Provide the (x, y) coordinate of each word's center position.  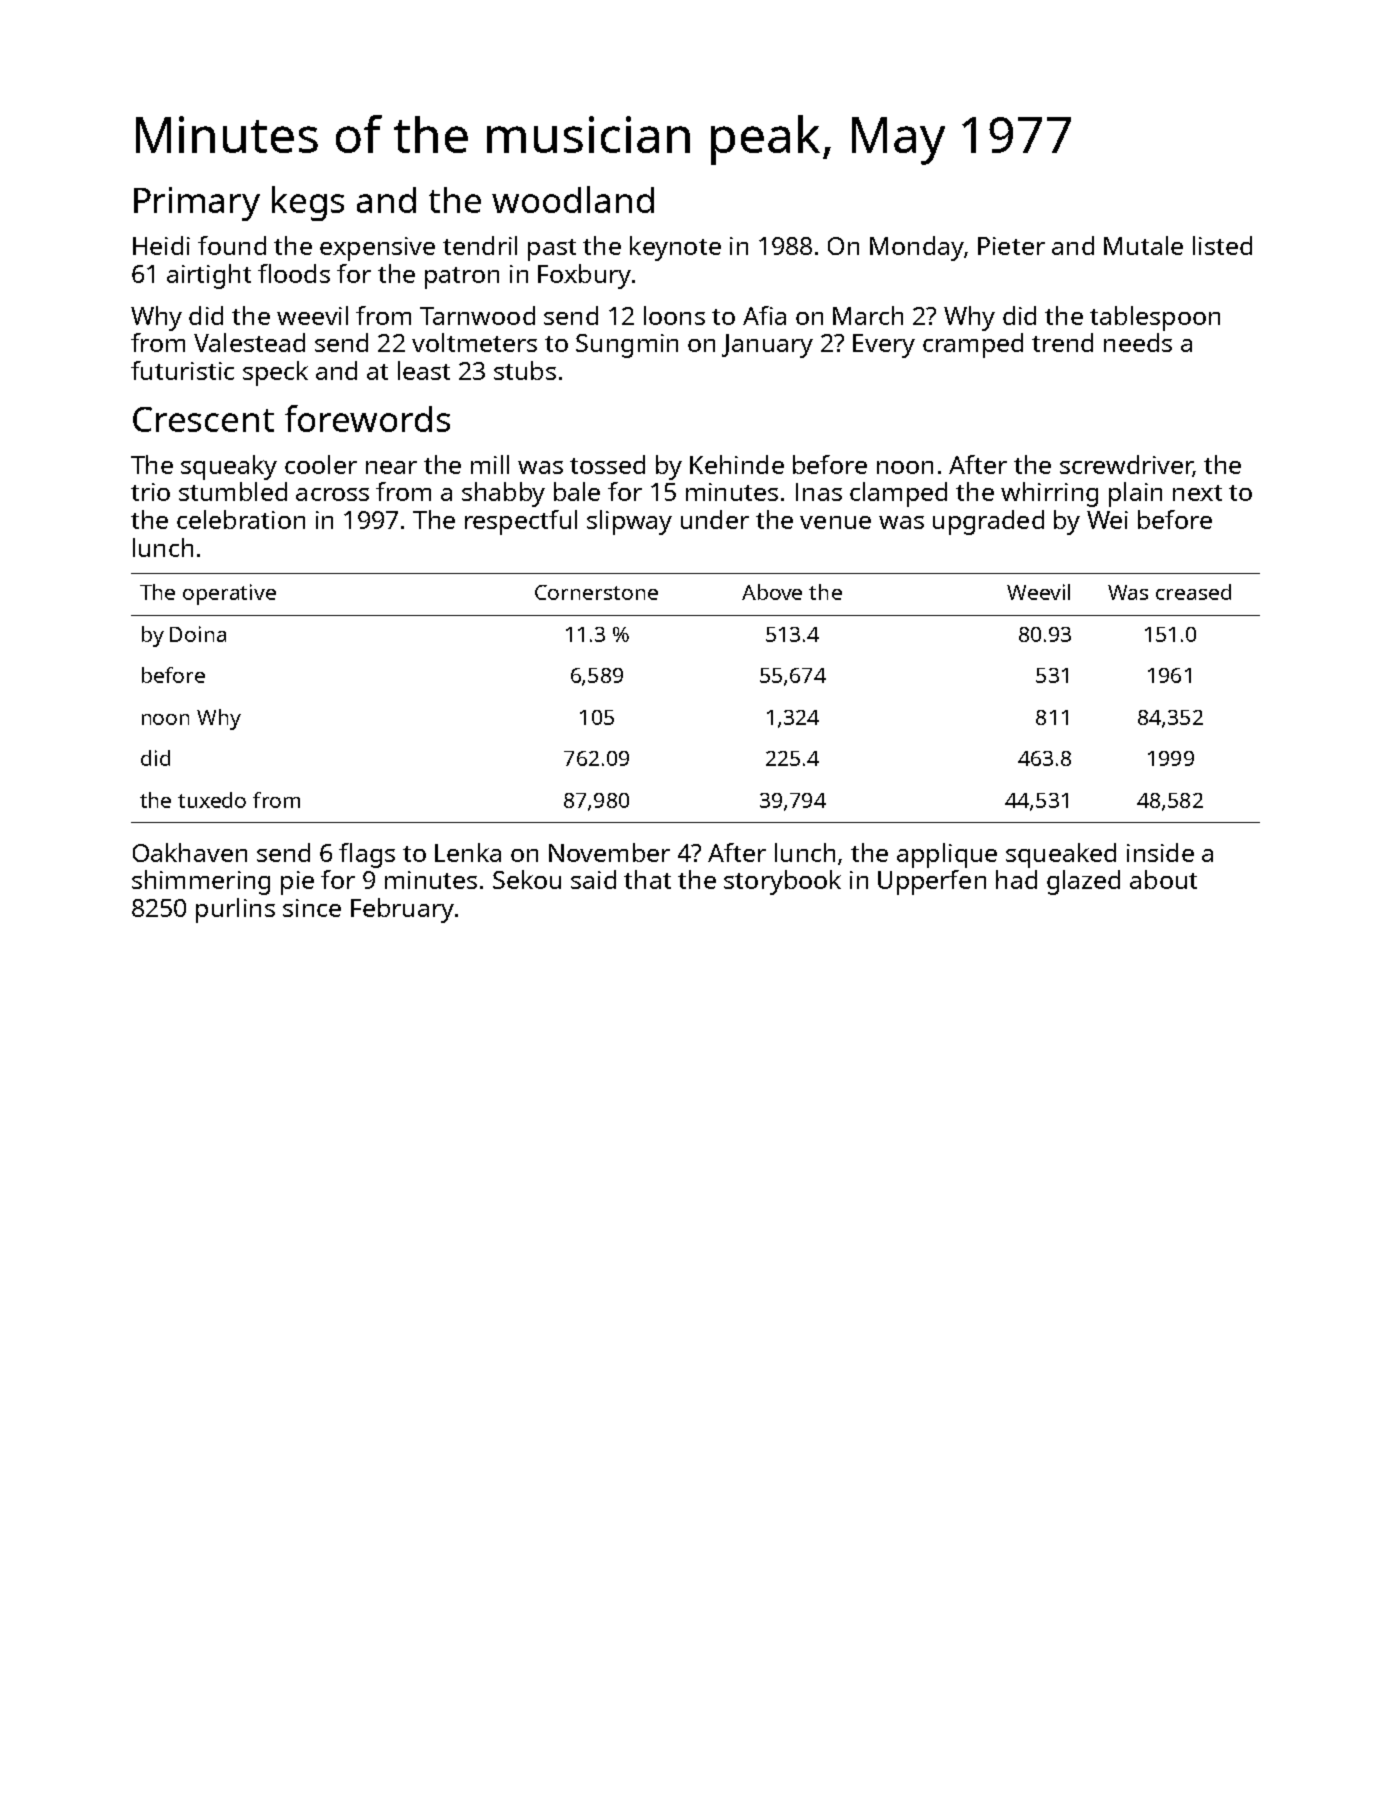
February (402, 910)
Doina (198, 634)
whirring (1049, 494)
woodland (573, 199)
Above (772, 592)
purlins (235, 910)
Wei (1107, 520)
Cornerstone (596, 592)
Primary (197, 204)
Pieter (1011, 246)
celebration (241, 519)
